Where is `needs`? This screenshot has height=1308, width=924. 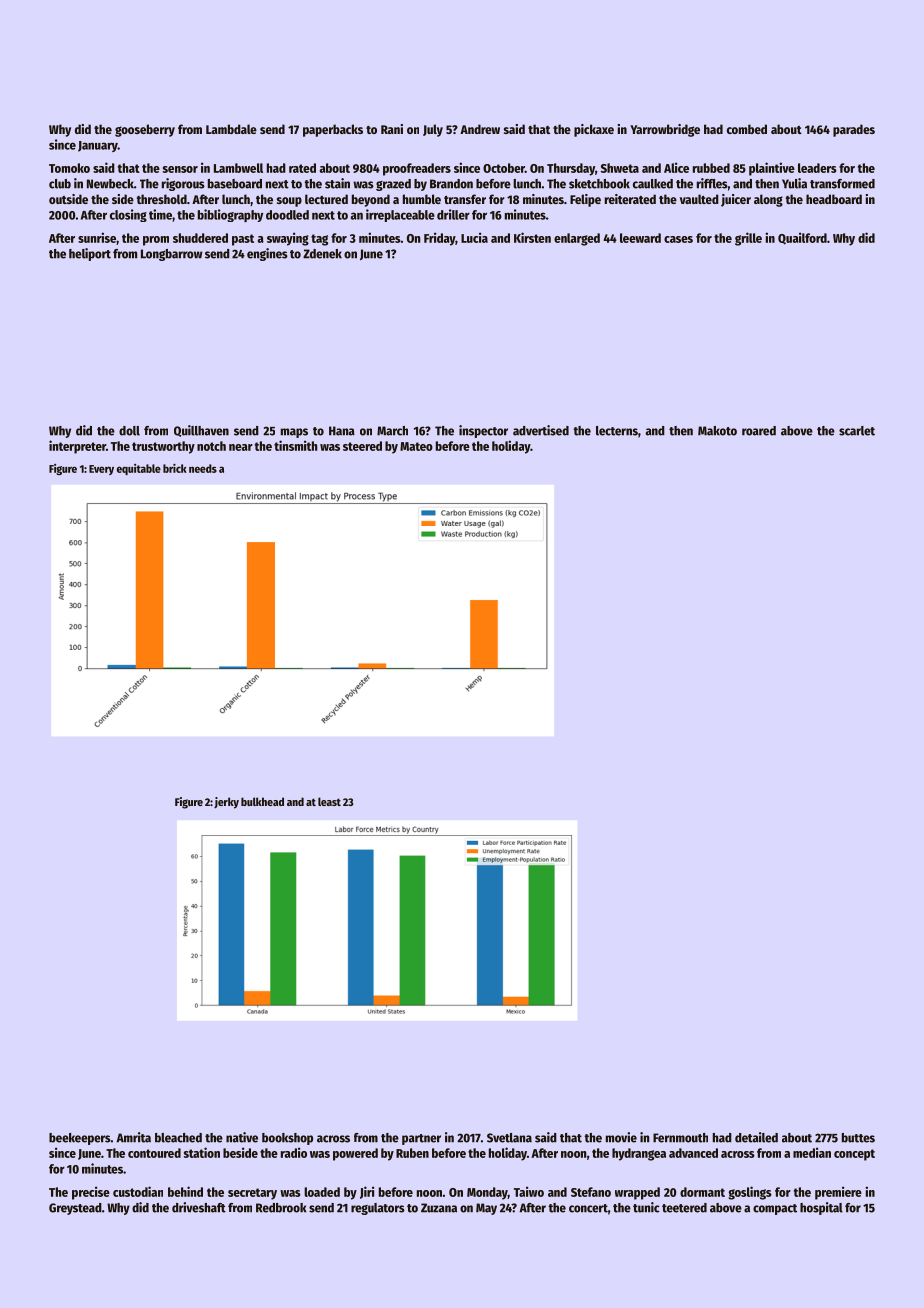 needs is located at coordinates (203, 468).
